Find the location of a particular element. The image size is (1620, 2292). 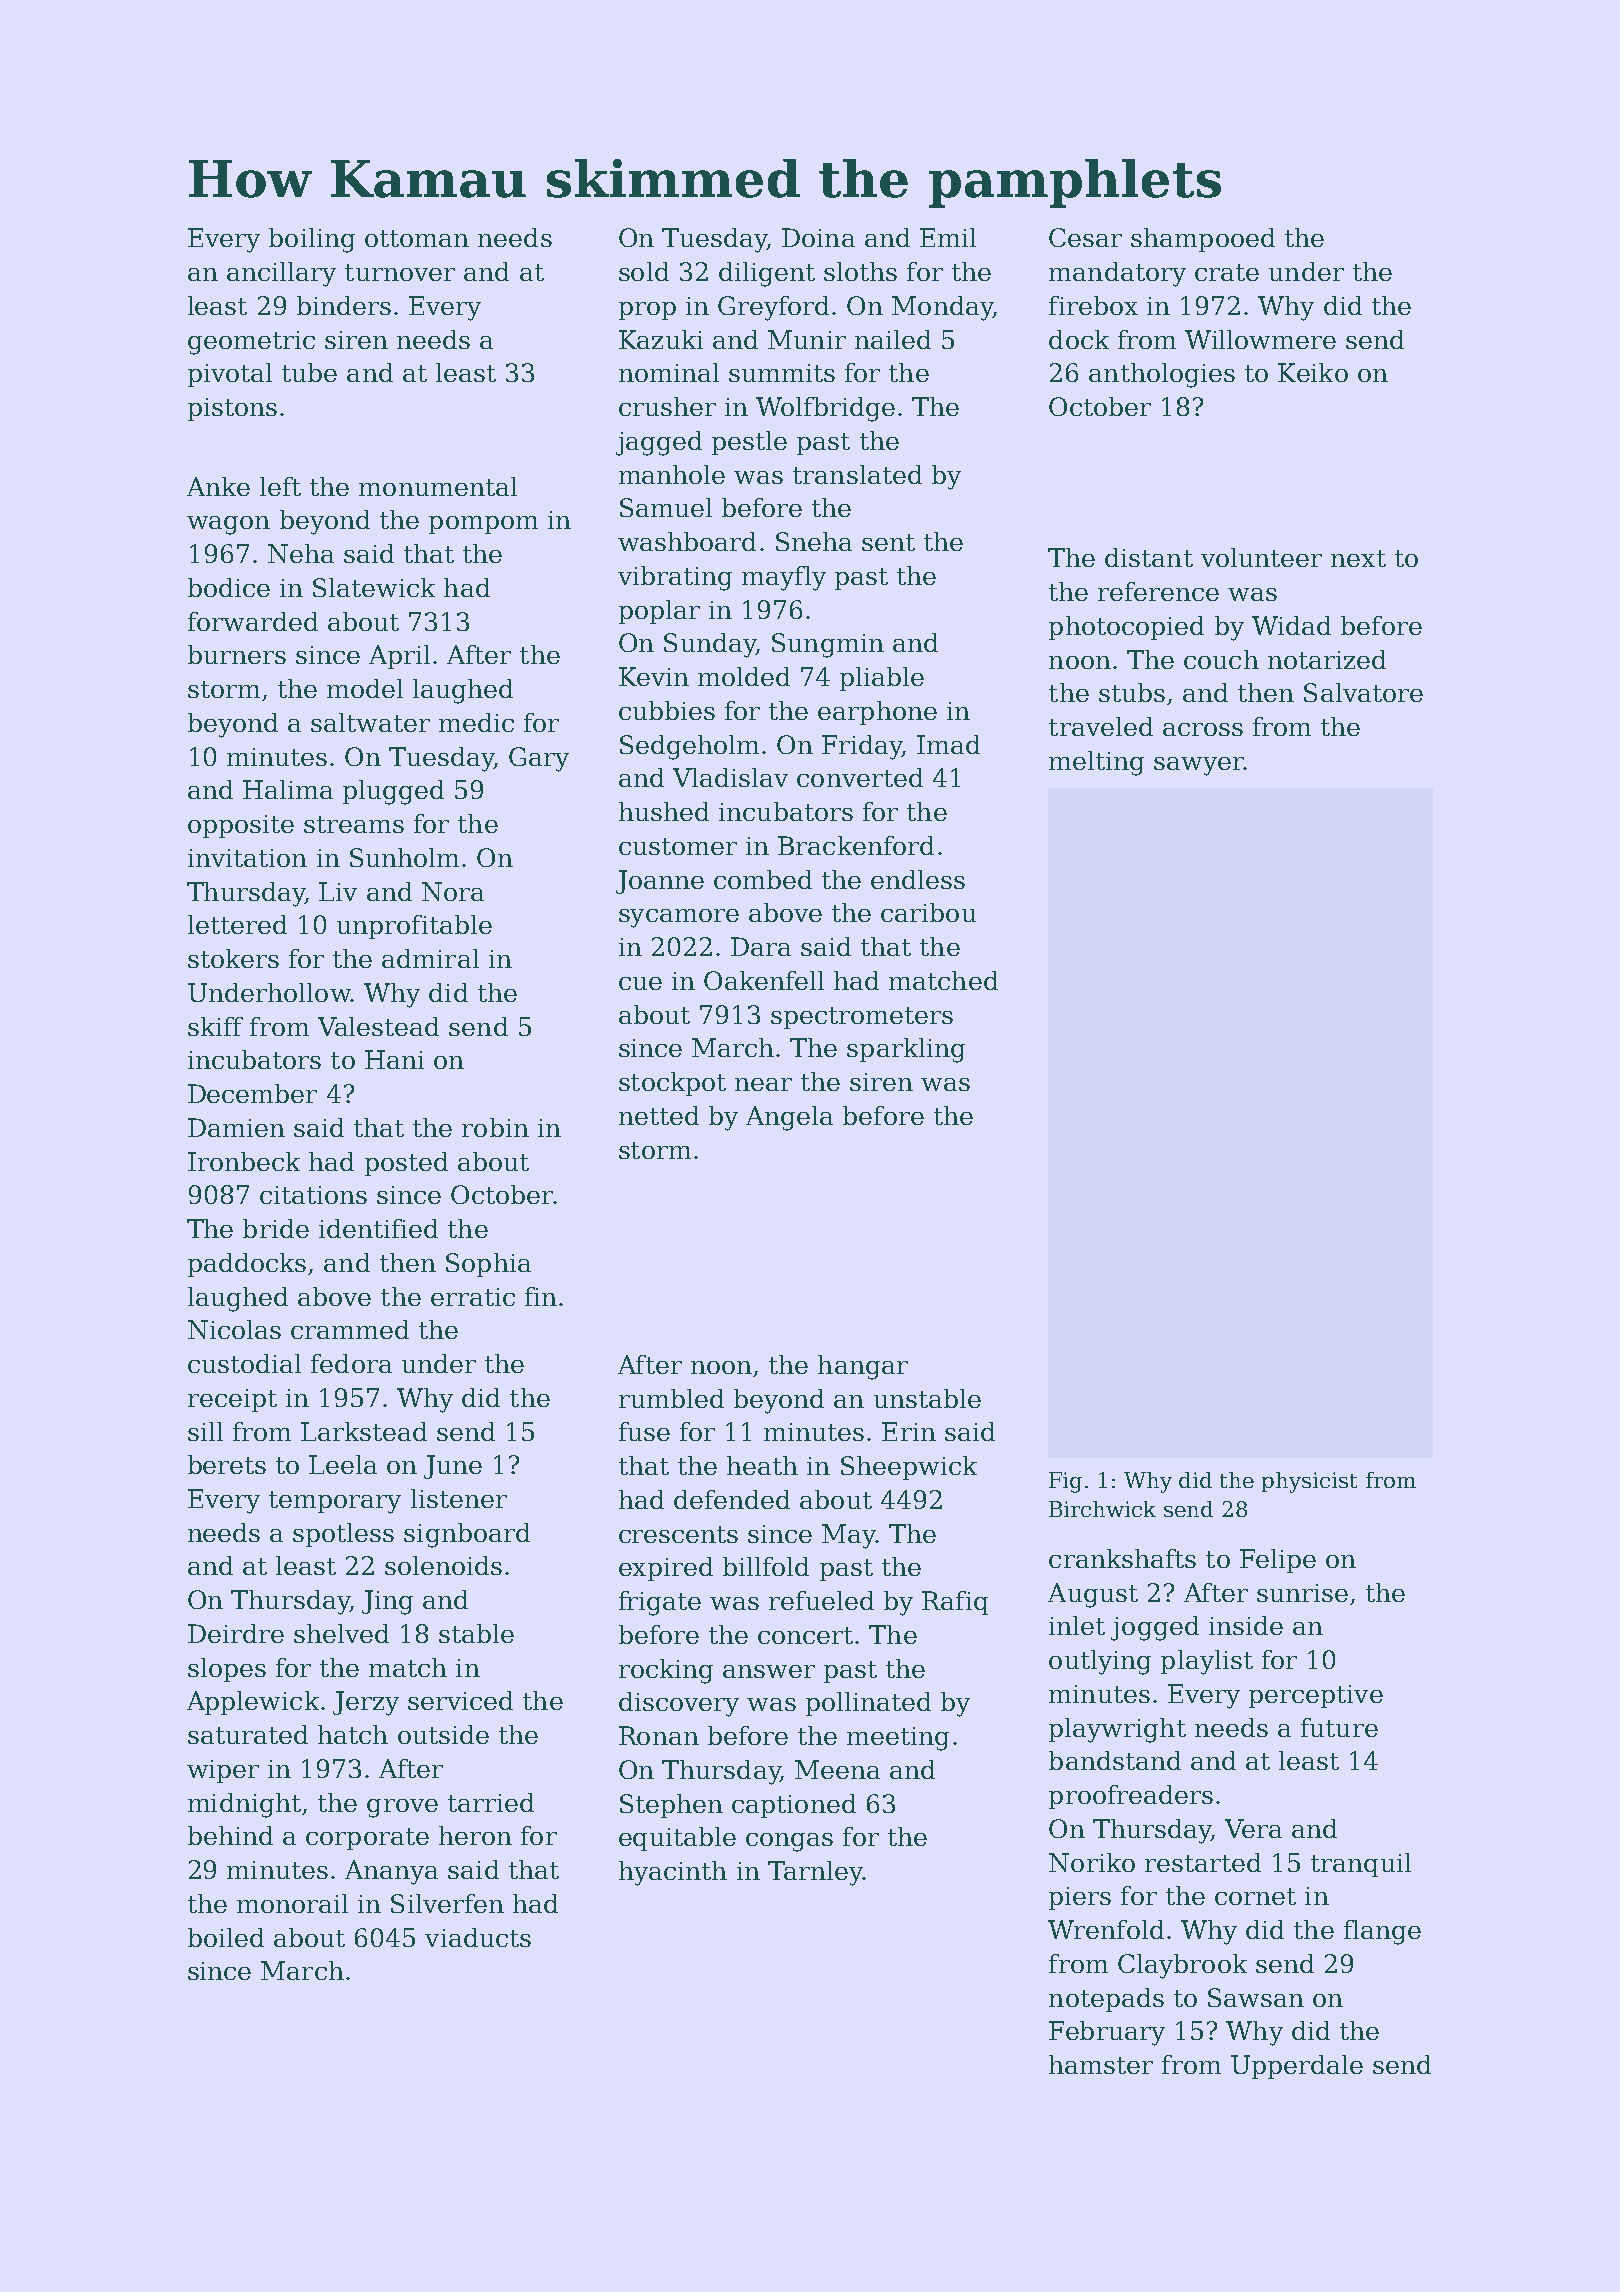

saltwater is located at coordinates (370, 722).
